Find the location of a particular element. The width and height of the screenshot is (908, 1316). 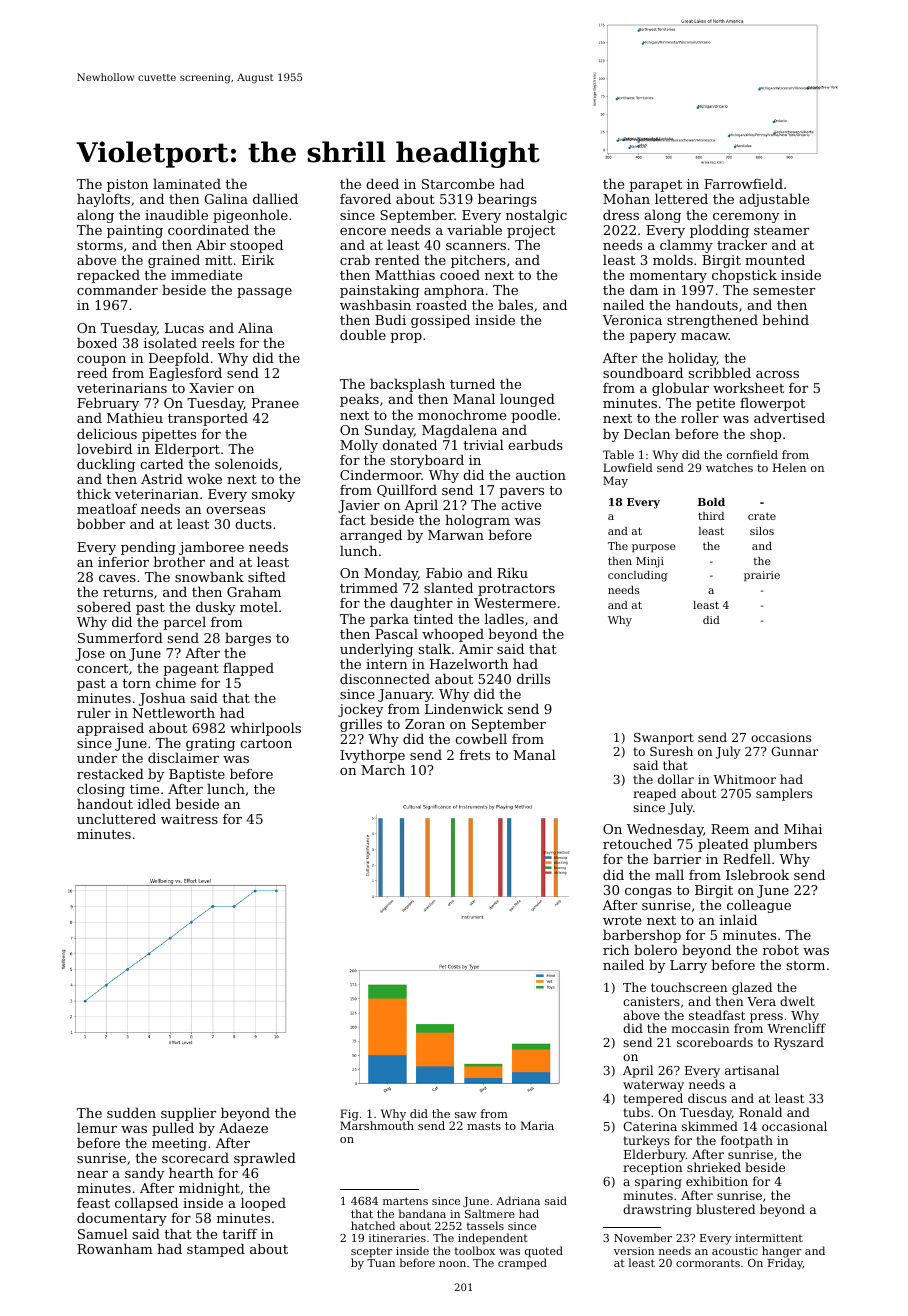

whirlpools is located at coordinates (265, 729).
